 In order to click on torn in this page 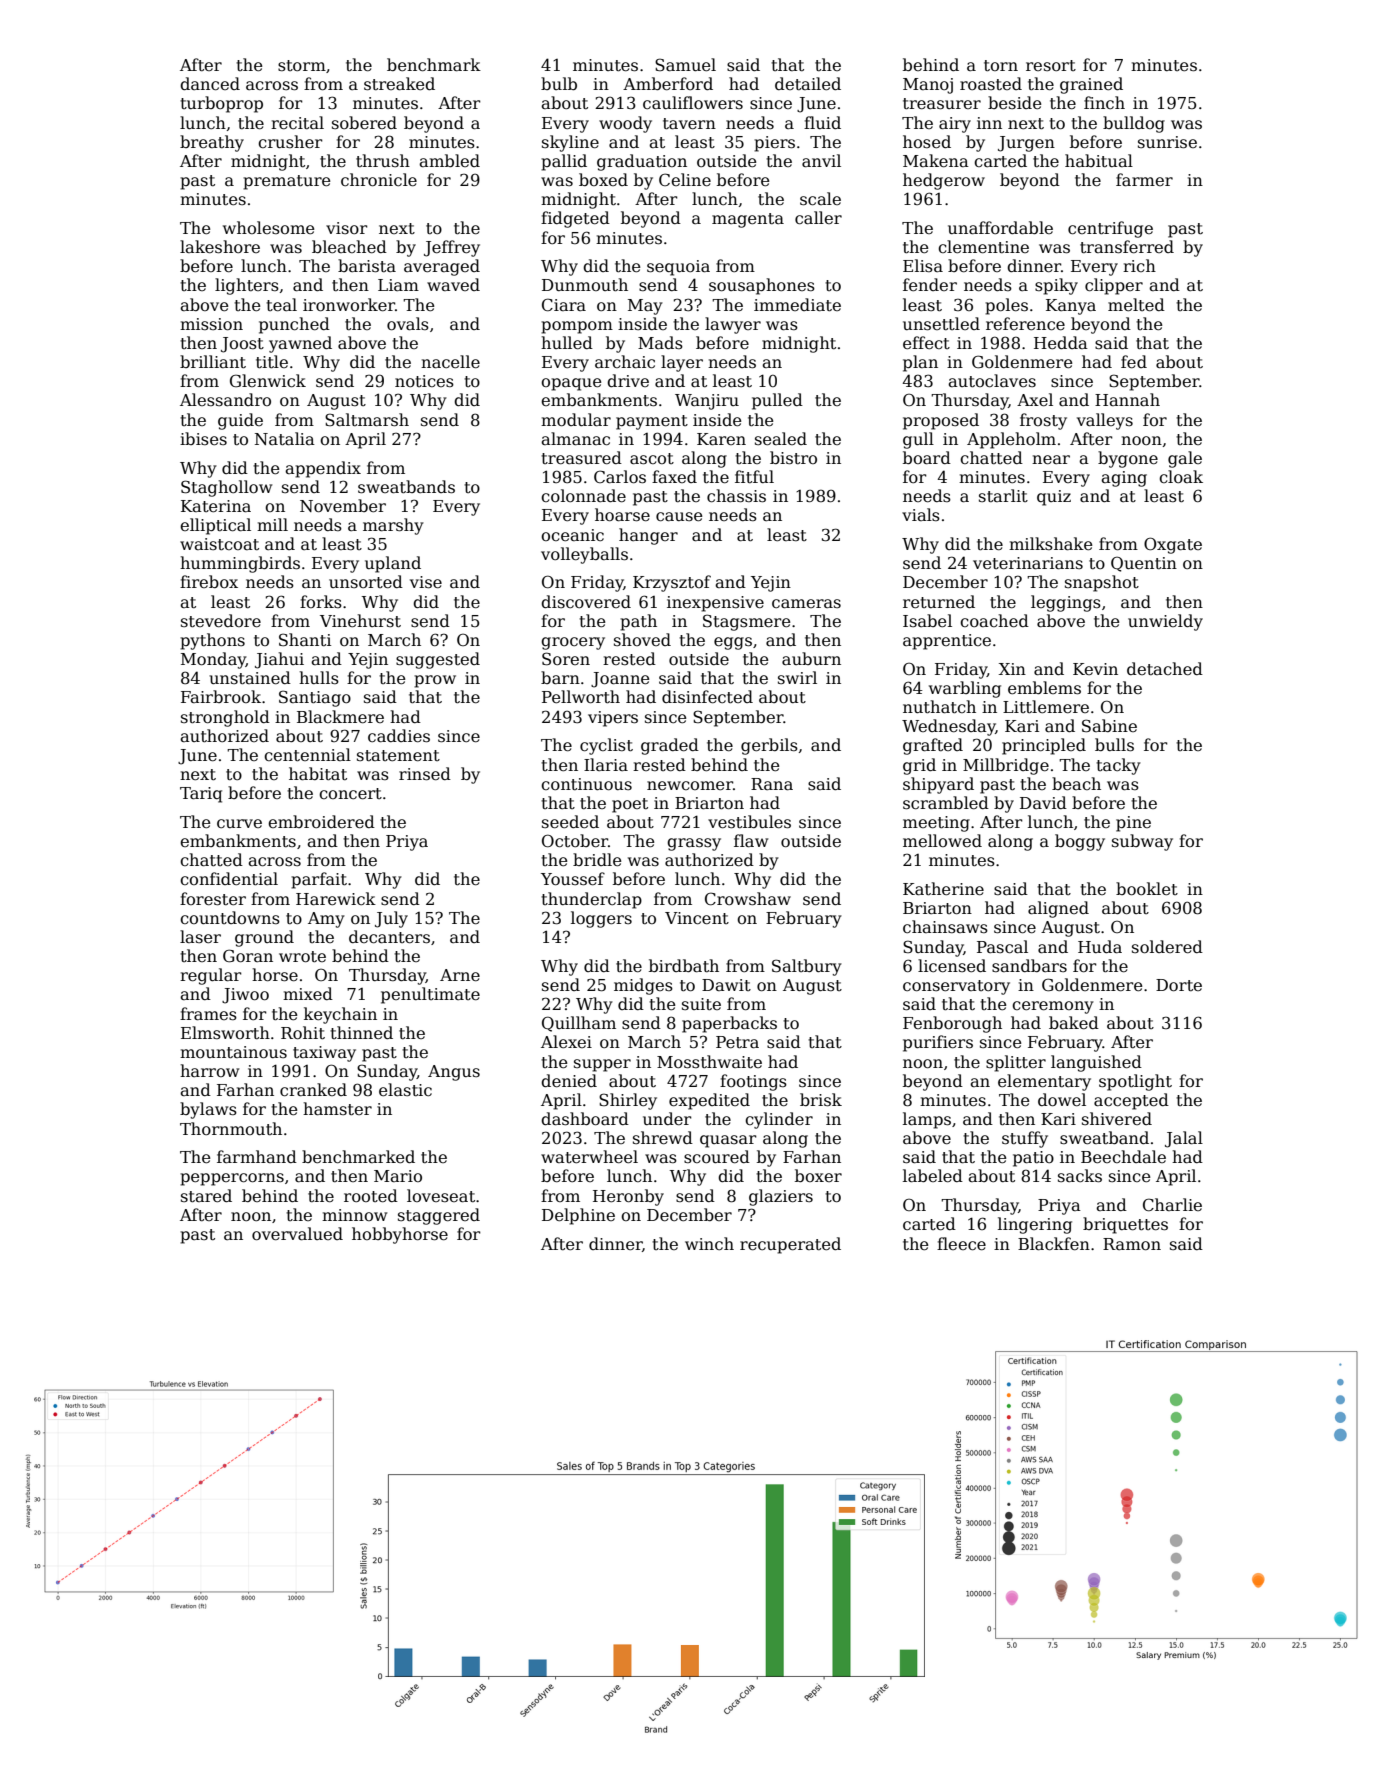, I will do `click(1001, 66)`.
